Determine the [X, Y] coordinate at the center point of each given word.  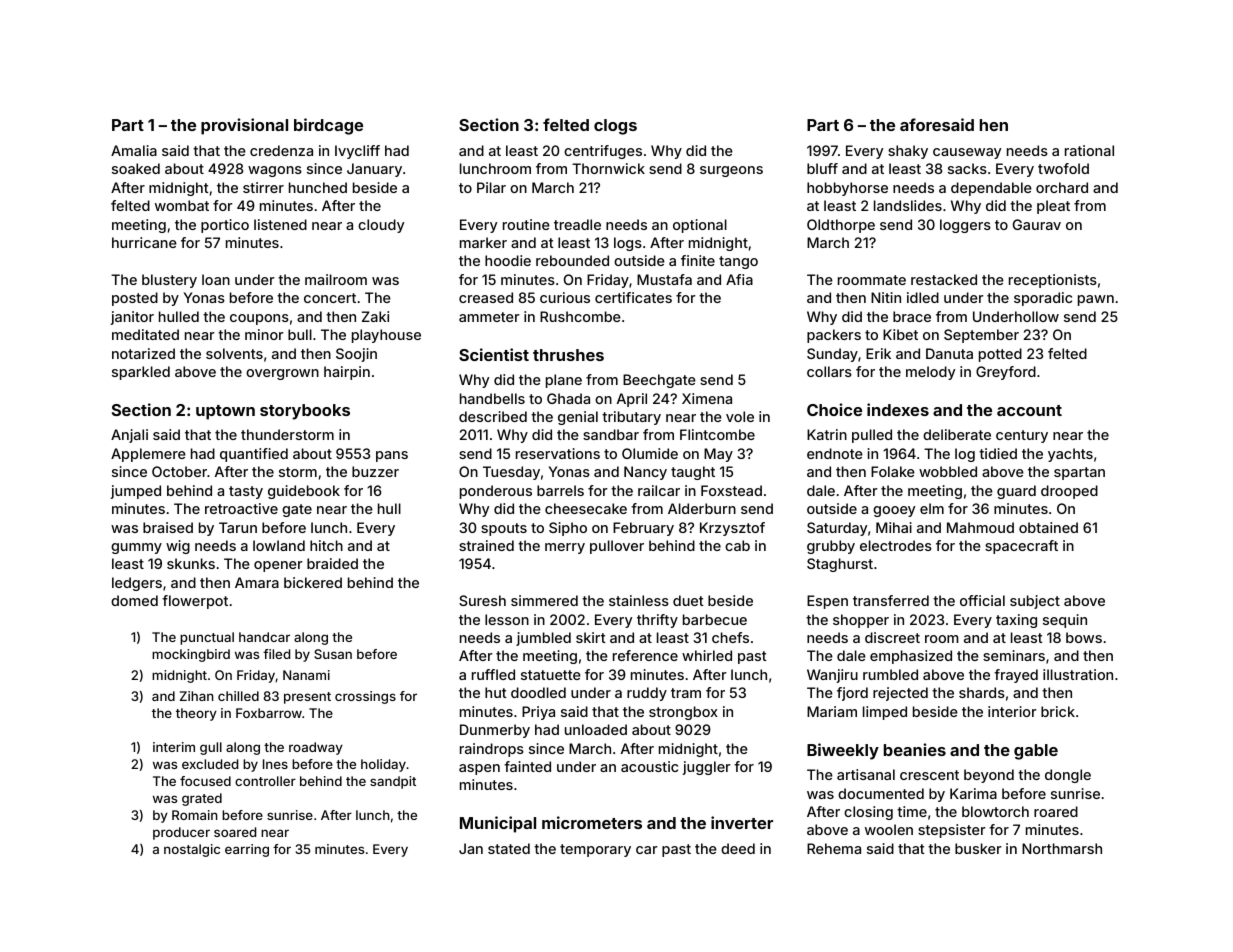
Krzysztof [732, 529]
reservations [558, 453]
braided [332, 563]
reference [645, 655]
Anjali [129, 436]
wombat [182, 205]
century [1022, 436]
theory [196, 714]
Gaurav [1037, 224]
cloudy [381, 226]
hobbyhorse [847, 189]
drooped [1069, 492]
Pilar [491, 187]
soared [235, 832]
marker [483, 242]
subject [1035, 602]
